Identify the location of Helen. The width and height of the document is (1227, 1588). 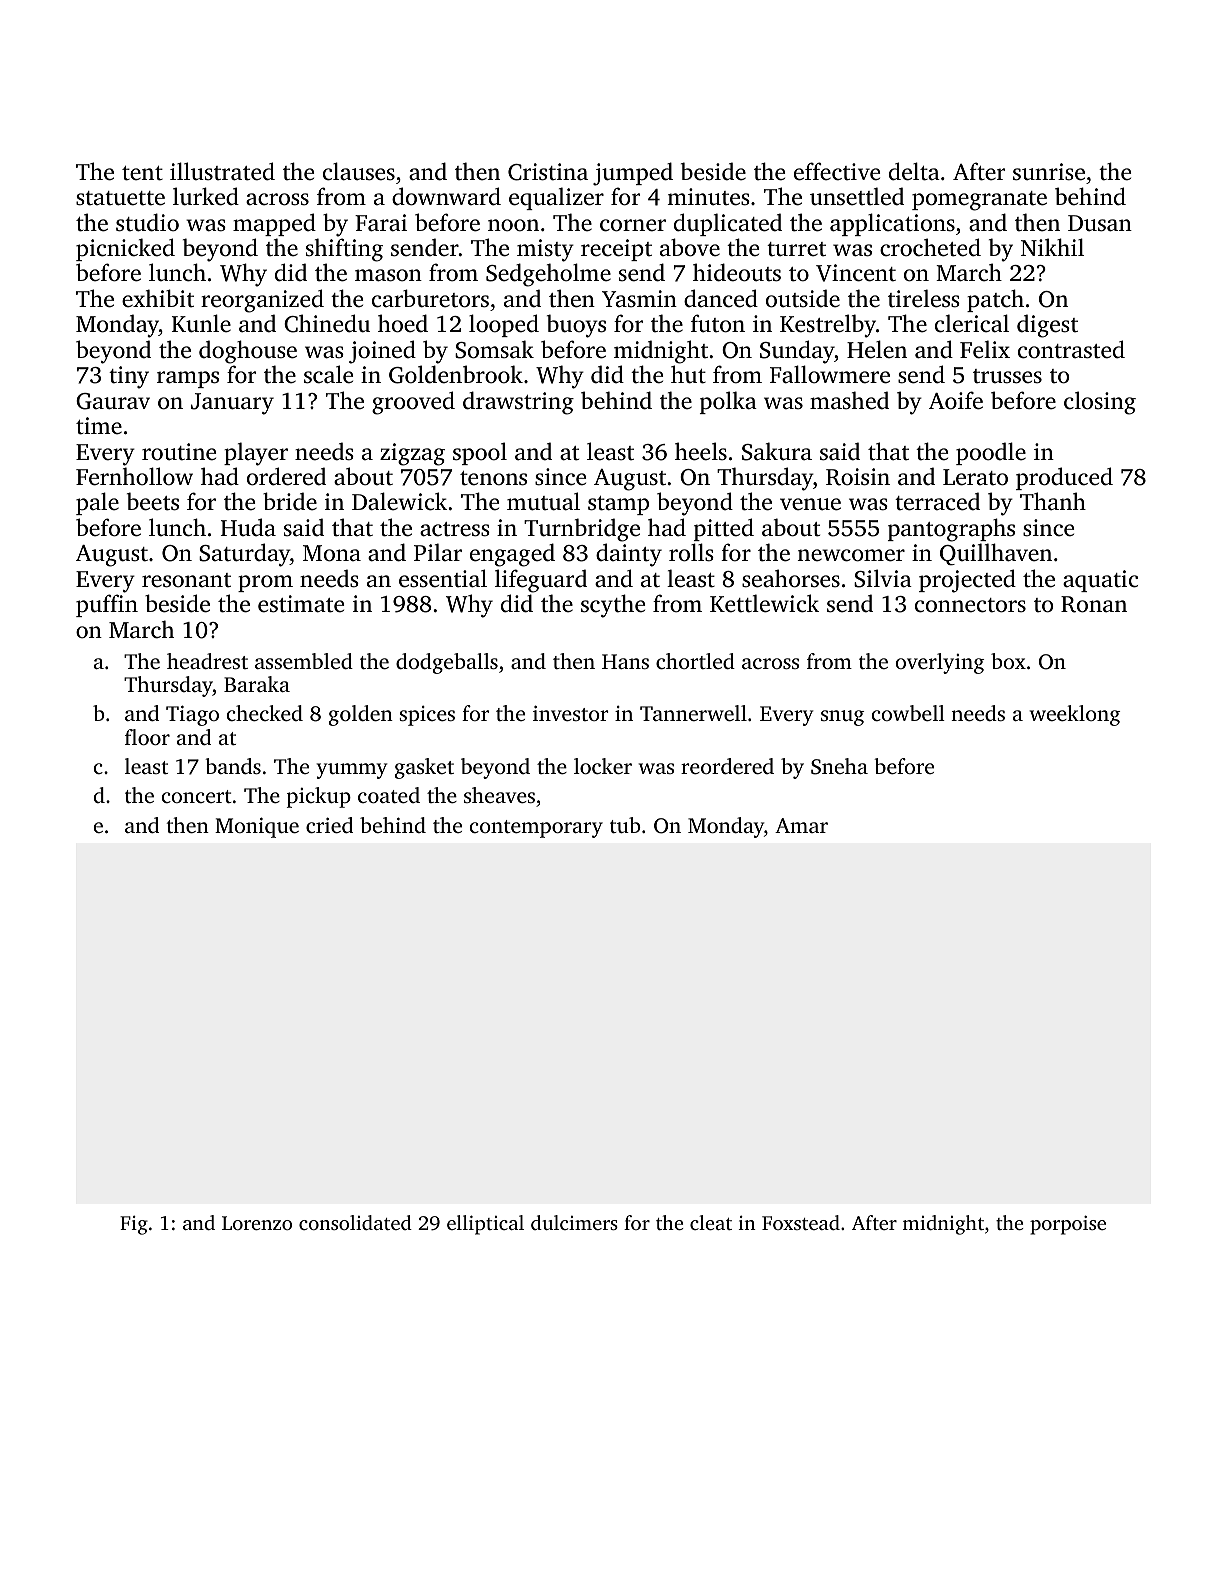
(877, 349).
